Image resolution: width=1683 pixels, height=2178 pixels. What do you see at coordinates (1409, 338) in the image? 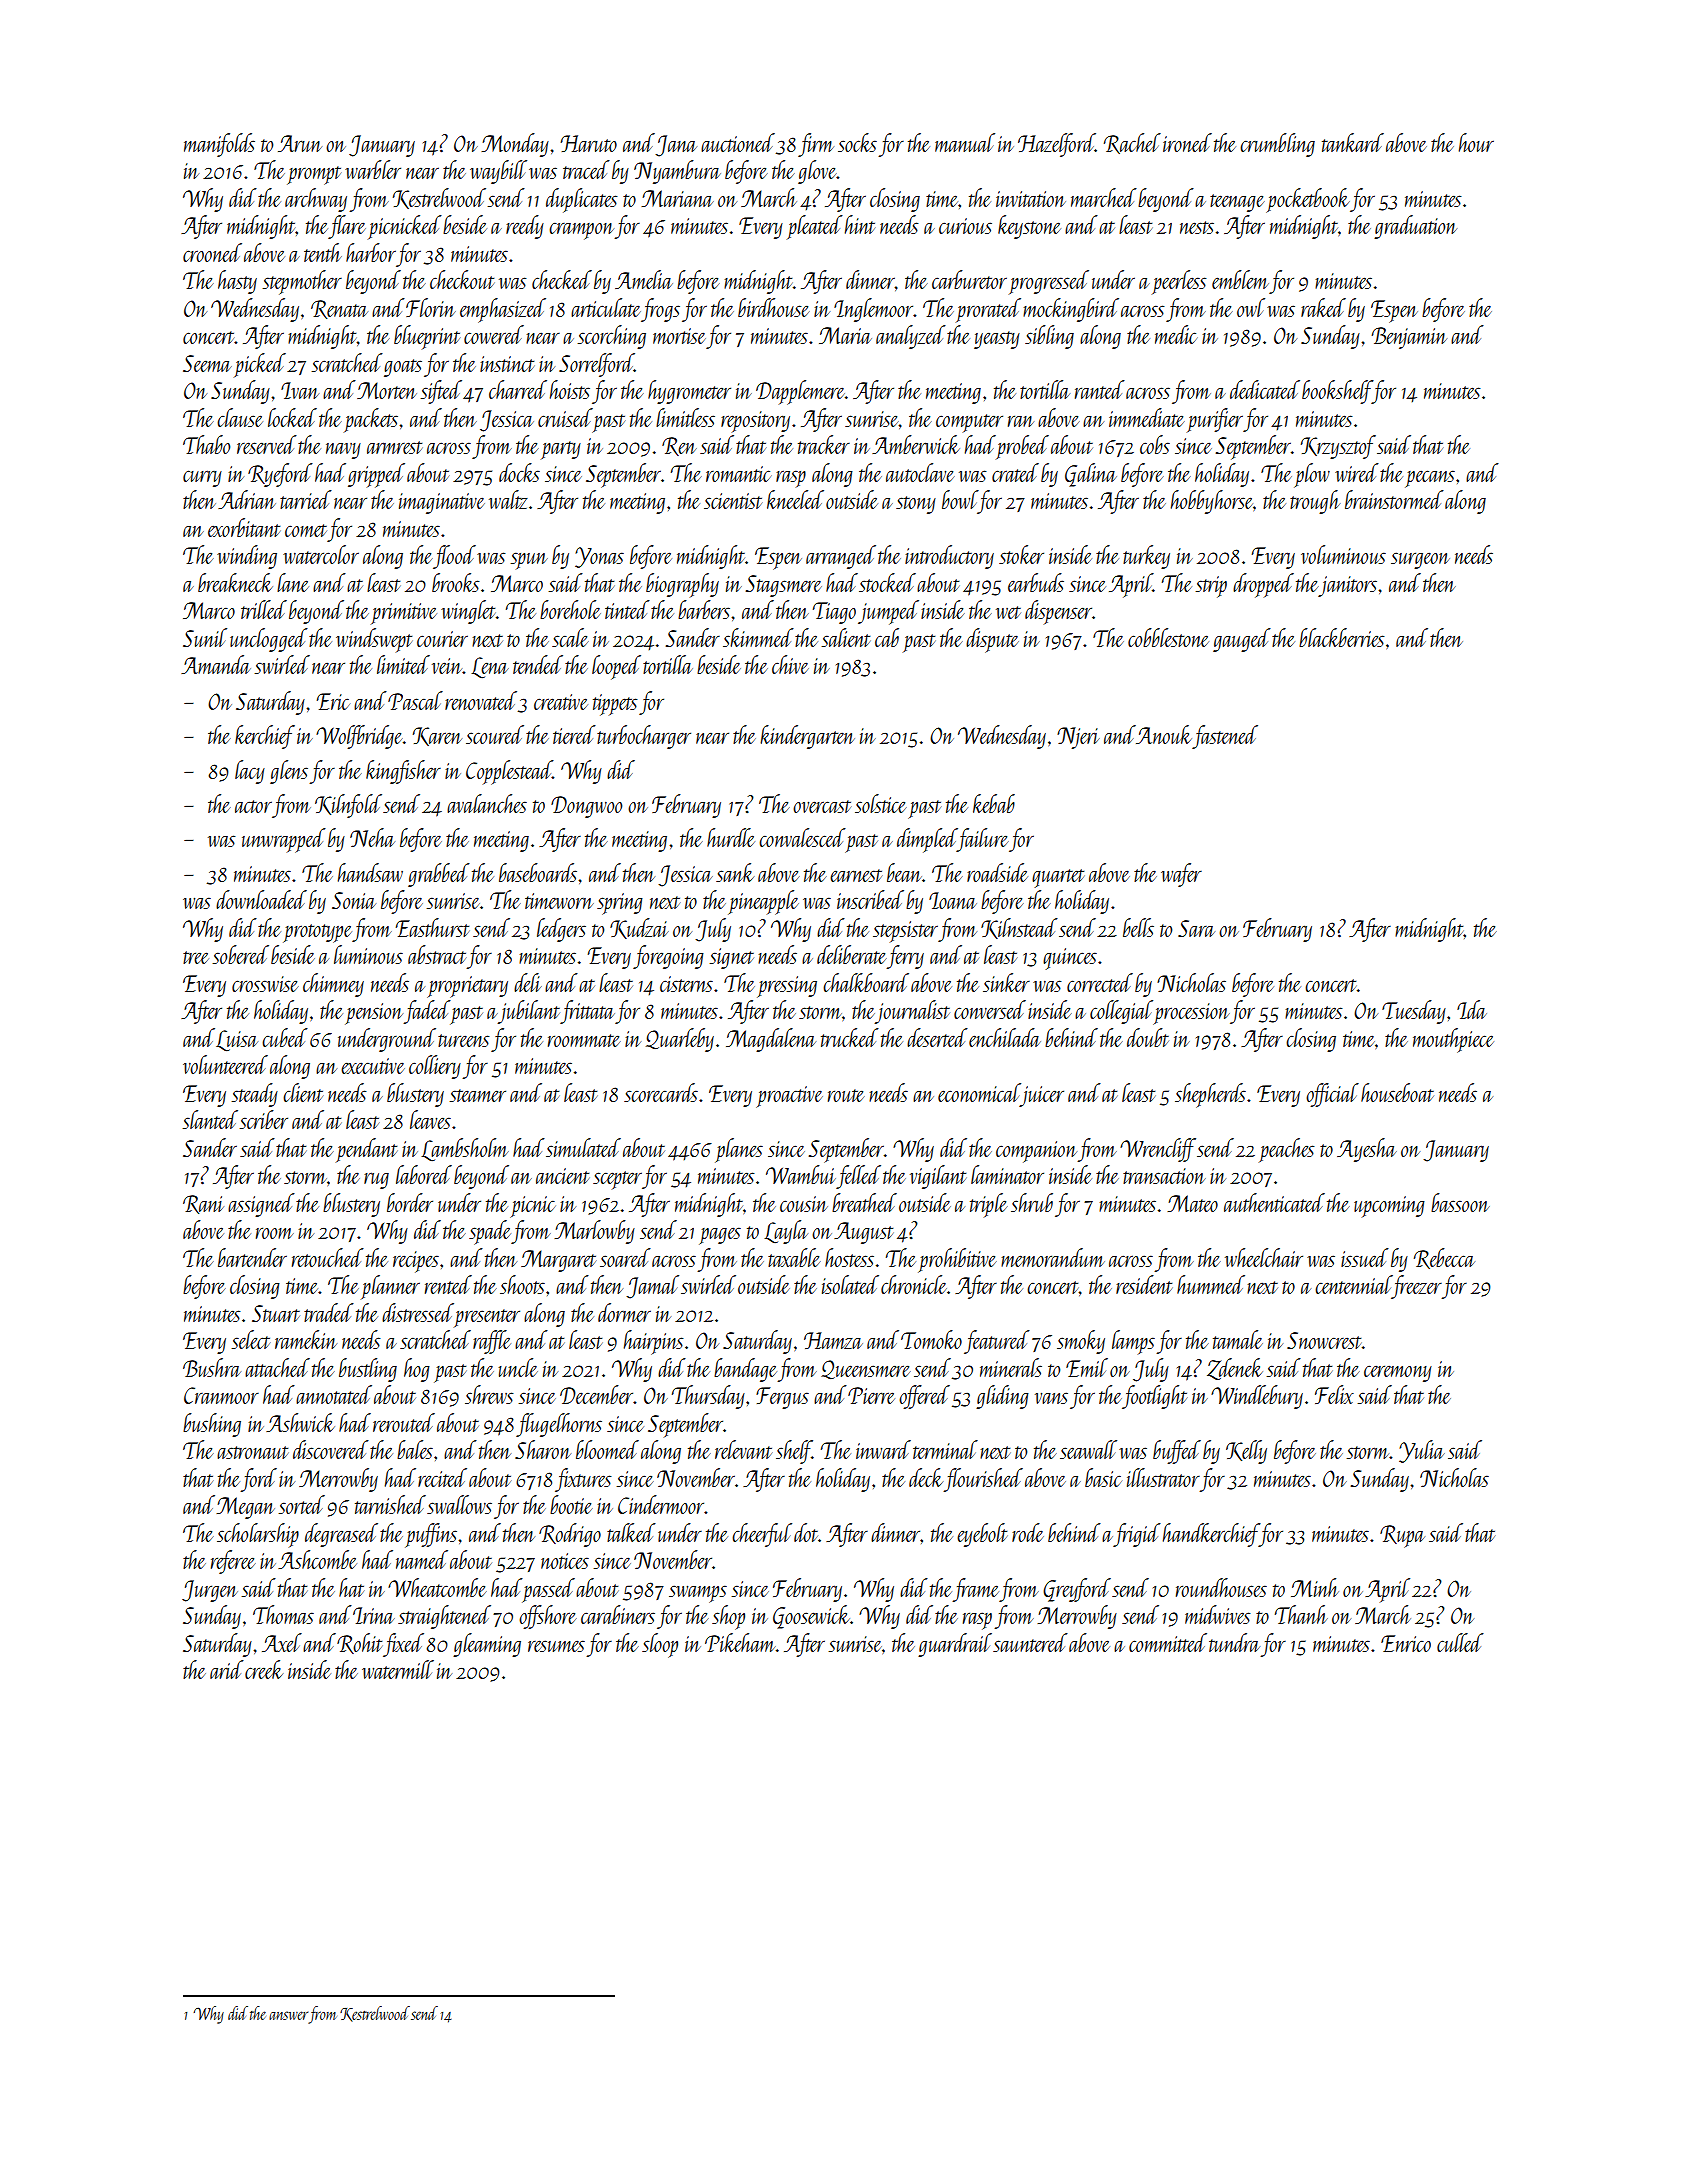
I see `Benjamin` at bounding box center [1409, 338].
